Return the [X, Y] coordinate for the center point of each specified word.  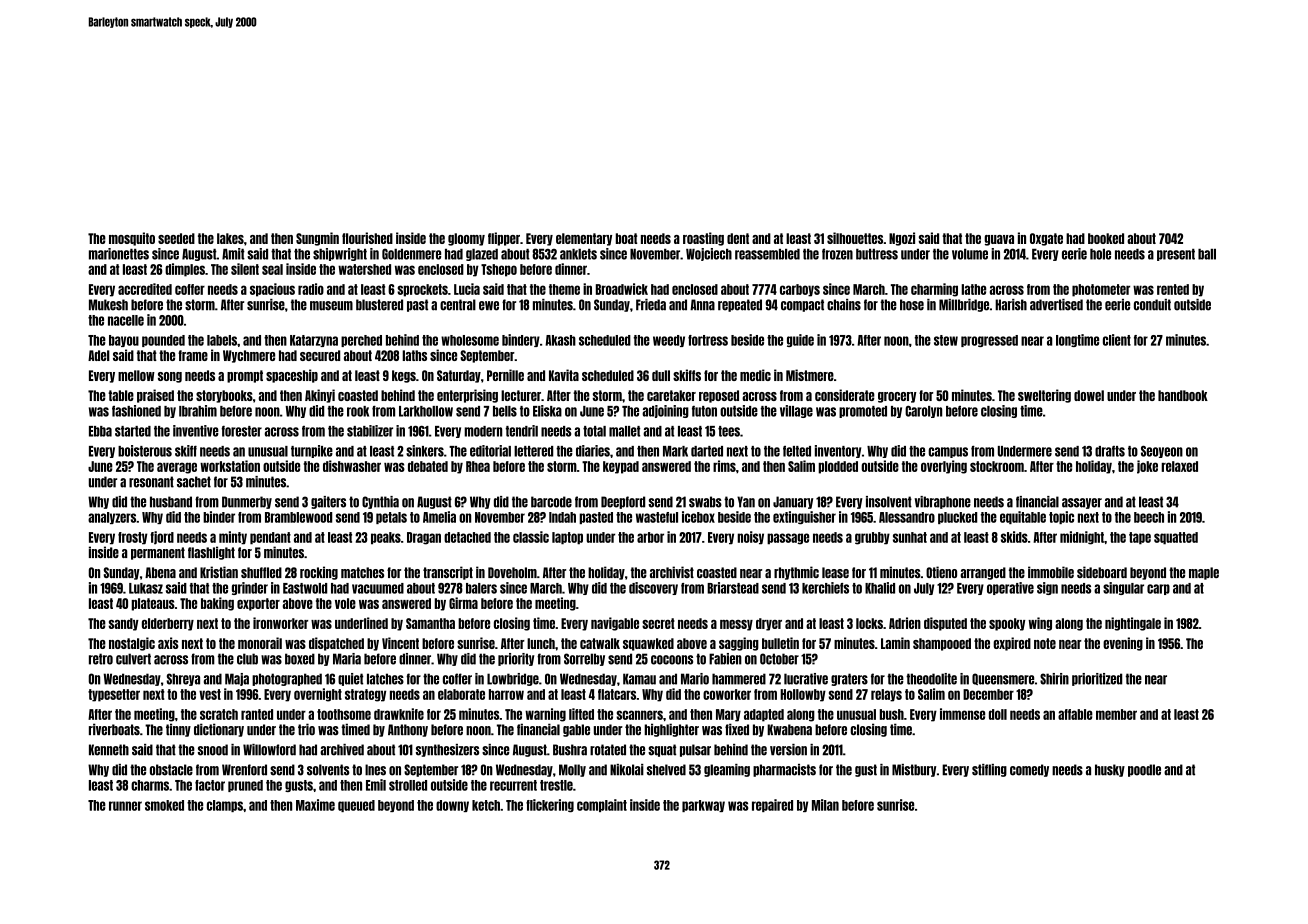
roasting [703, 239]
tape [1140, 538]
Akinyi [320, 396]
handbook [1183, 395]
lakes [230, 238]
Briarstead [733, 588]
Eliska [547, 411]
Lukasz [146, 588]
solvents [328, 770]
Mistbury [914, 770]
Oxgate [1046, 239]
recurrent [513, 785]
